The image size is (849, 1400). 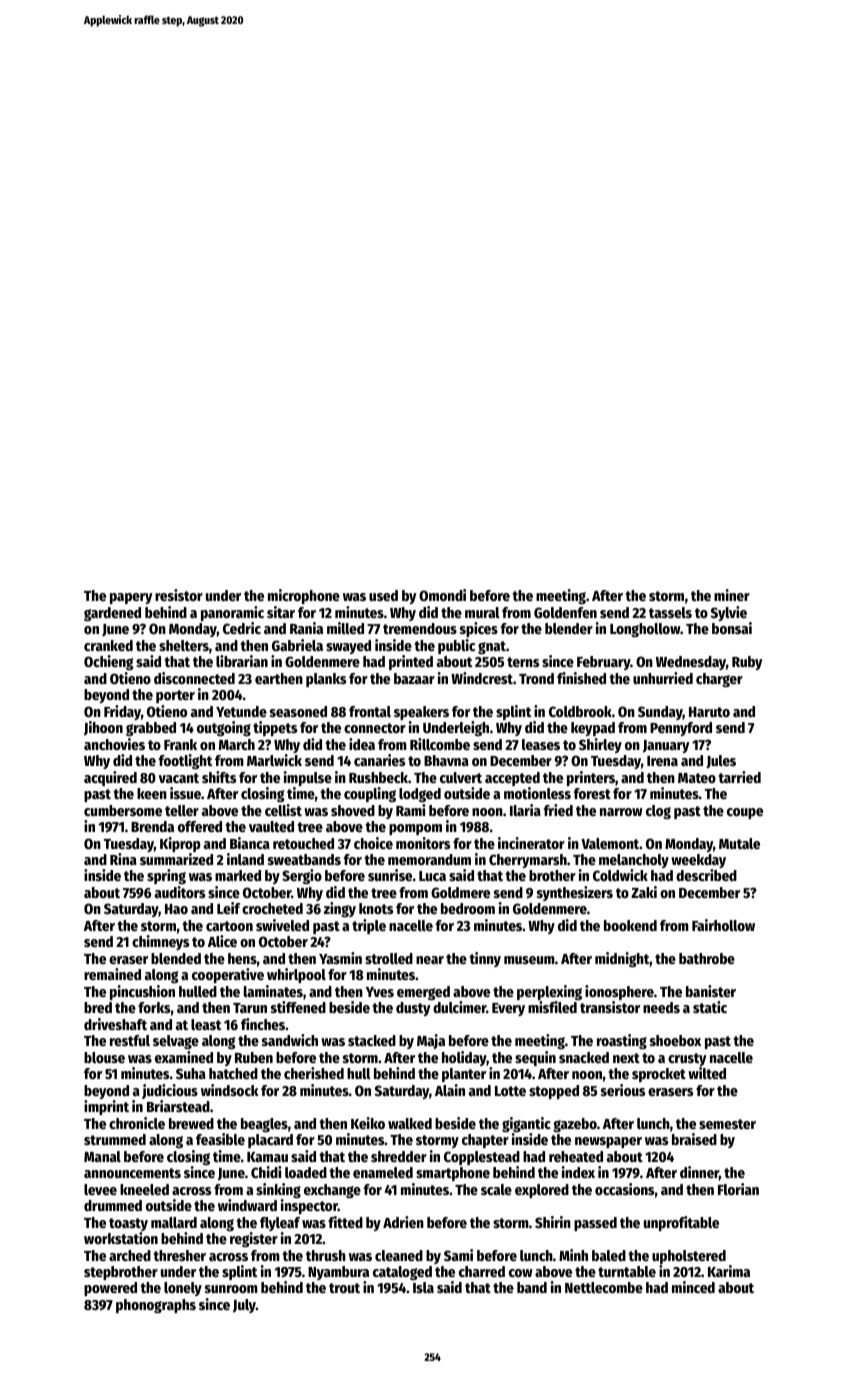 What do you see at coordinates (575, 893) in the document?
I see `synthesizers` at bounding box center [575, 893].
